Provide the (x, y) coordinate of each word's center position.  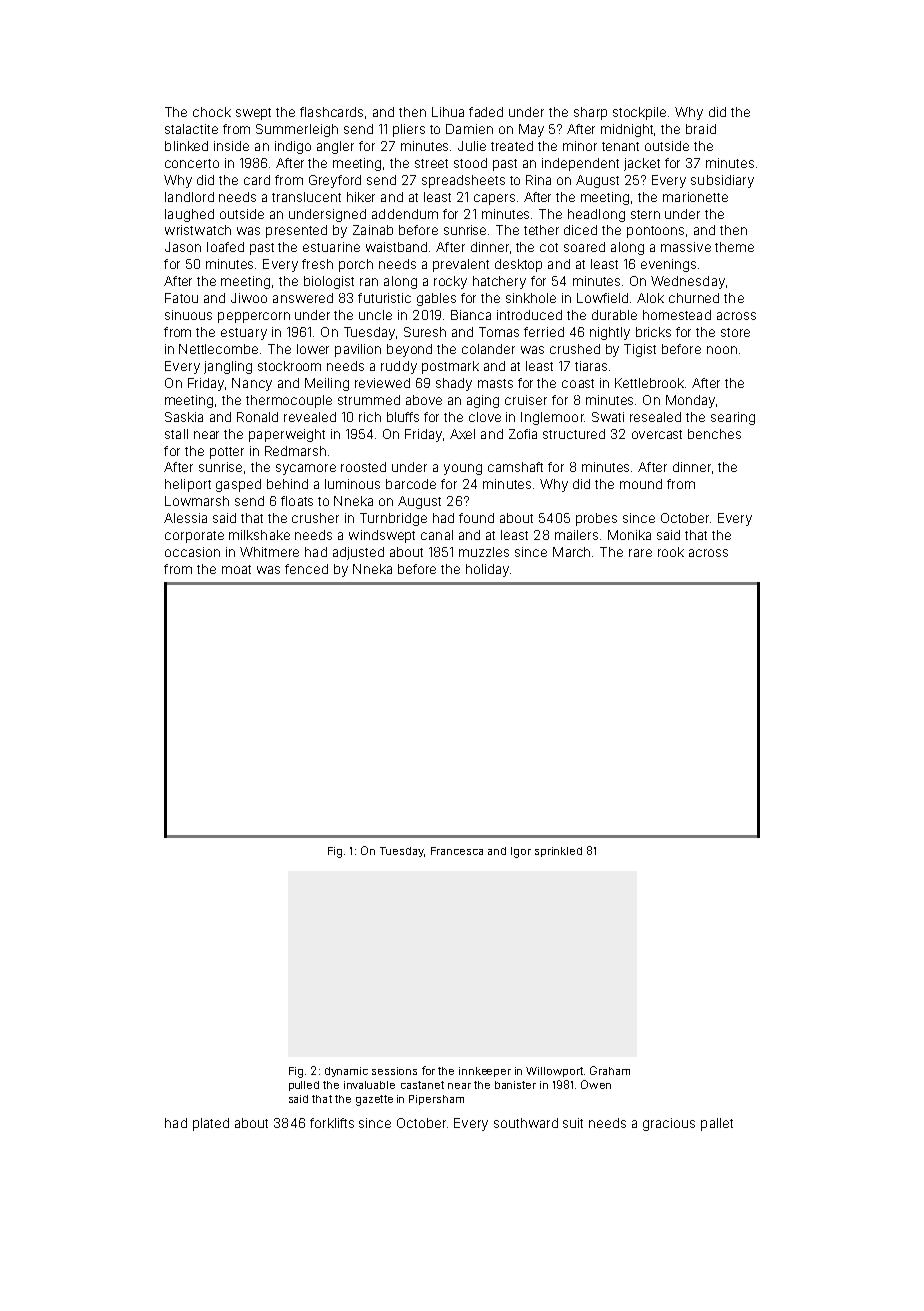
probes (596, 519)
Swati (608, 417)
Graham (610, 1070)
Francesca (457, 851)
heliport (188, 485)
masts (495, 383)
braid (701, 129)
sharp (590, 113)
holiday (487, 570)
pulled (304, 1086)
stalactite (191, 129)
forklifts (332, 1123)
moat (236, 569)
